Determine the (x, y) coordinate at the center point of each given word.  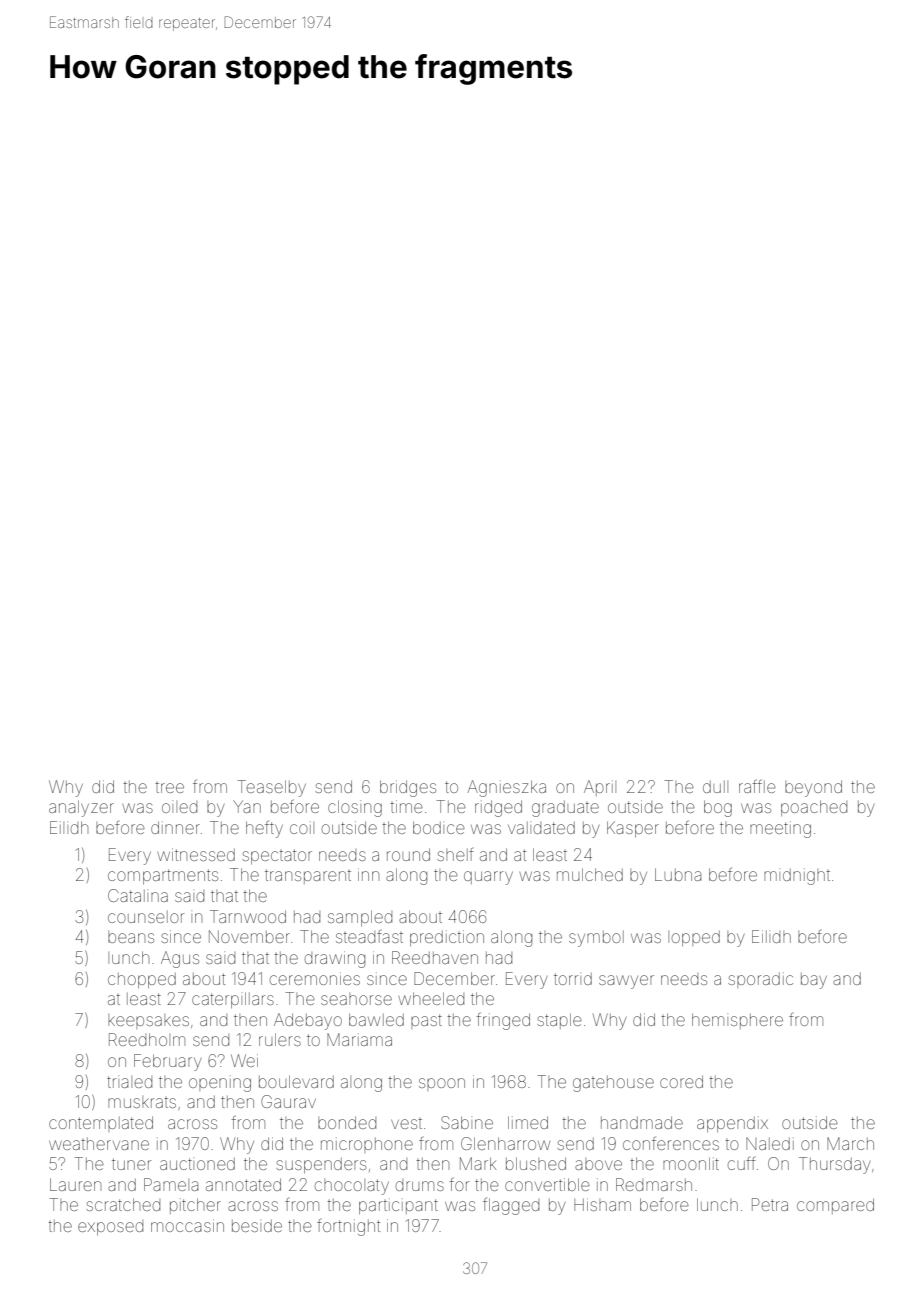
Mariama (359, 1039)
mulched (590, 874)
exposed (110, 1227)
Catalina (138, 895)
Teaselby (271, 788)
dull (715, 787)
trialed (129, 1082)
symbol (596, 939)
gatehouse (613, 1084)
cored (681, 1081)
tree (169, 788)
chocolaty (352, 1187)
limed (528, 1122)
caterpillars (233, 1000)
